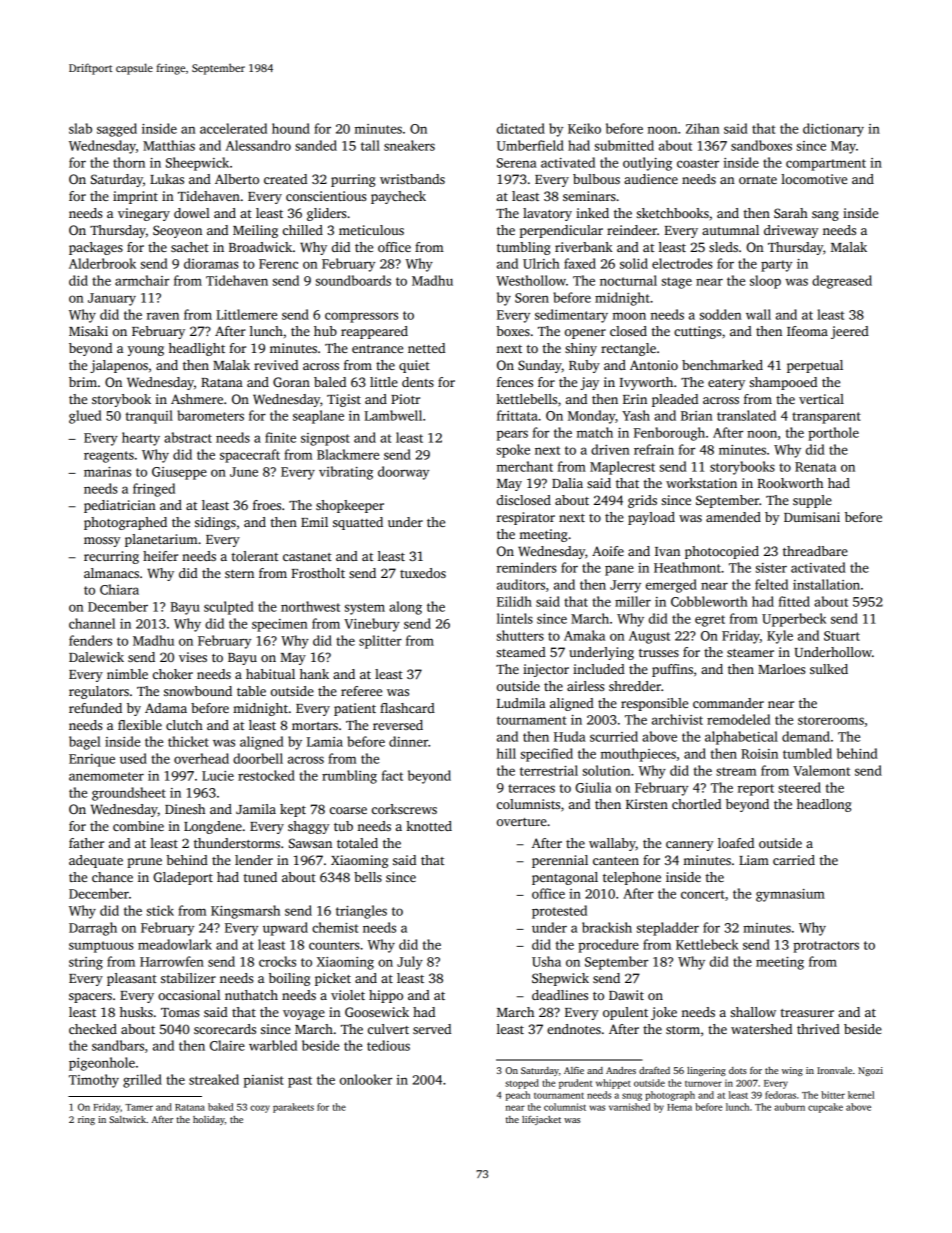 This page has height=1233, width=952. What do you see at coordinates (111, 573) in the page?
I see `almanacs` at bounding box center [111, 573].
